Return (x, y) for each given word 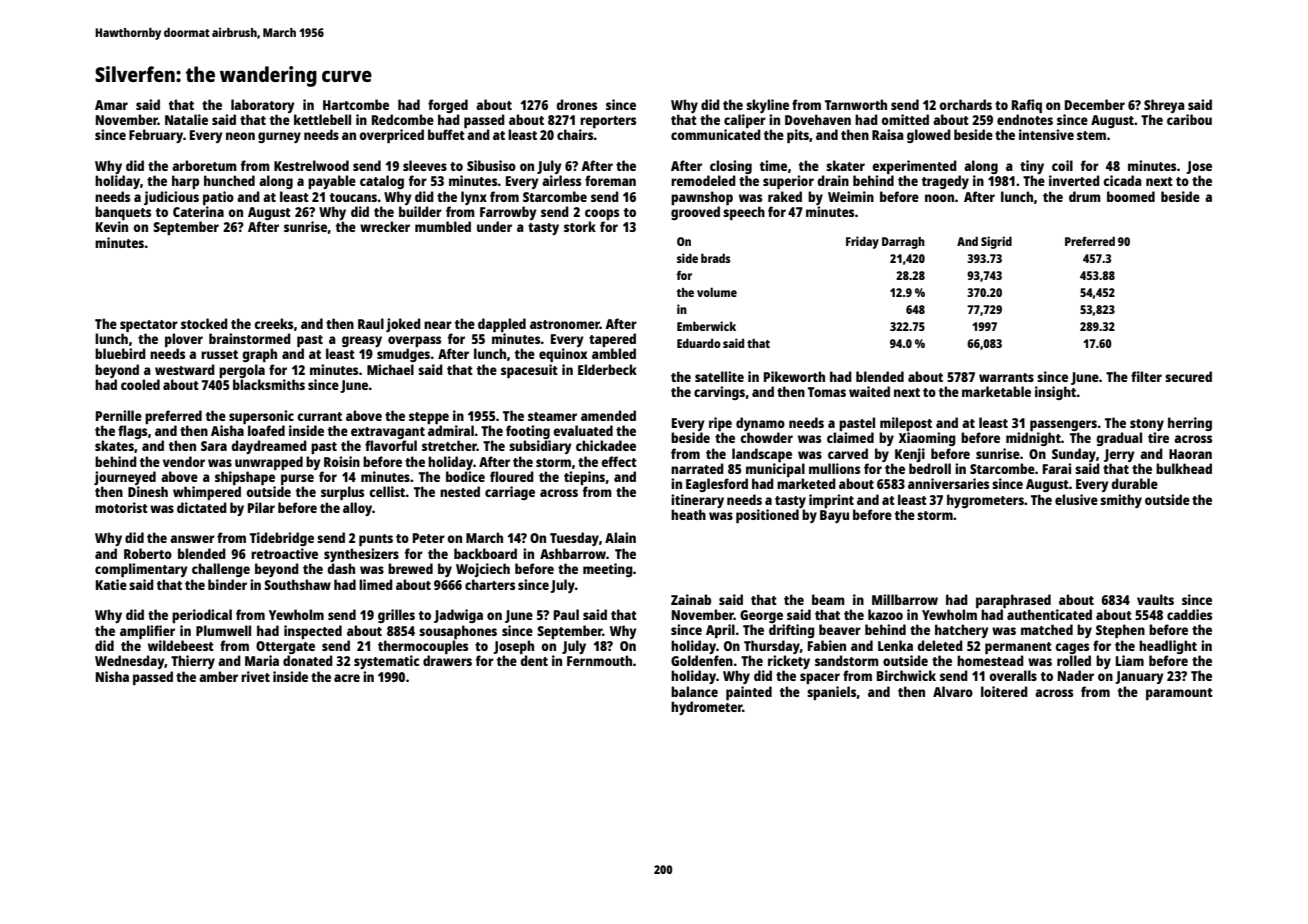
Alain (620, 537)
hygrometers (985, 501)
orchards (965, 104)
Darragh (903, 243)
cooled (140, 384)
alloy (357, 509)
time (773, 165)
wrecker (385, 226)
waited (869, 391)
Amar (111, 105)
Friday (862, 242)
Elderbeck (607, 369)
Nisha (112, 676)
